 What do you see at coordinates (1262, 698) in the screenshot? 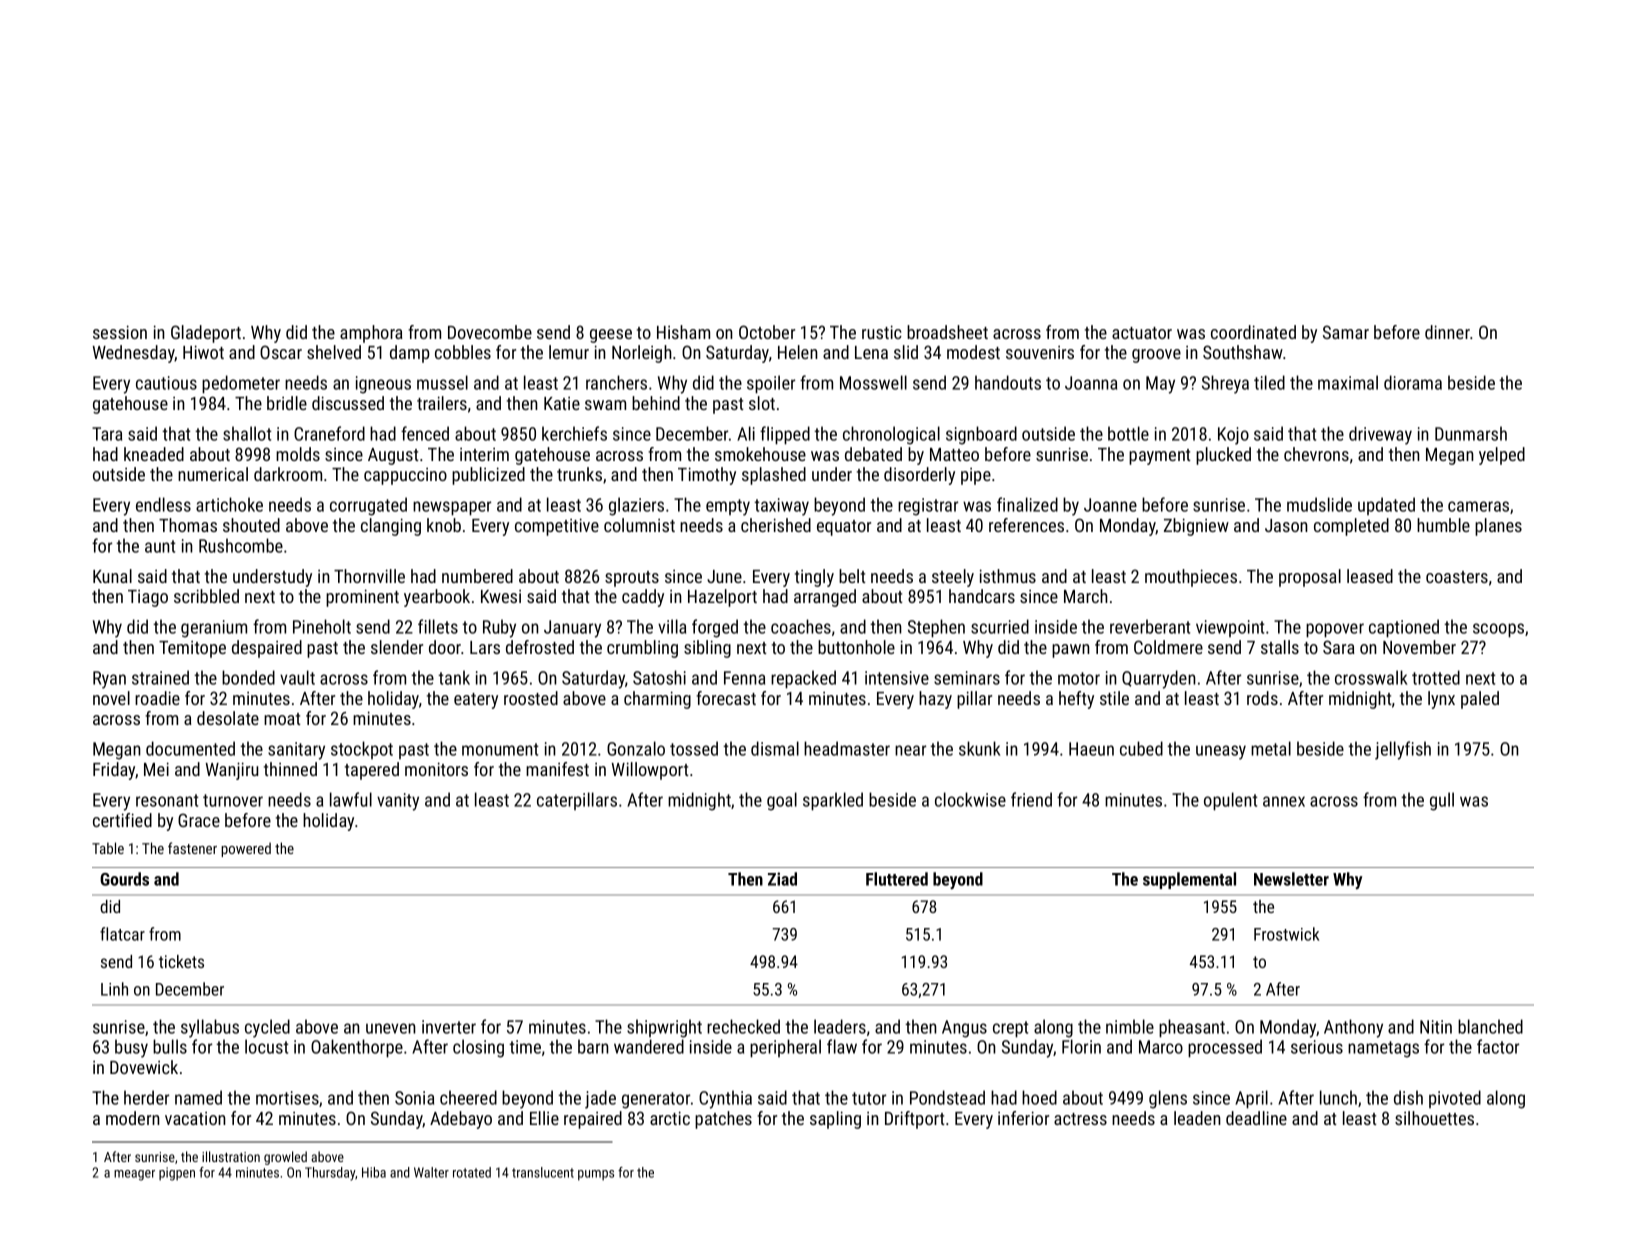
I see `rods` at bounding box center [1262, 698].
